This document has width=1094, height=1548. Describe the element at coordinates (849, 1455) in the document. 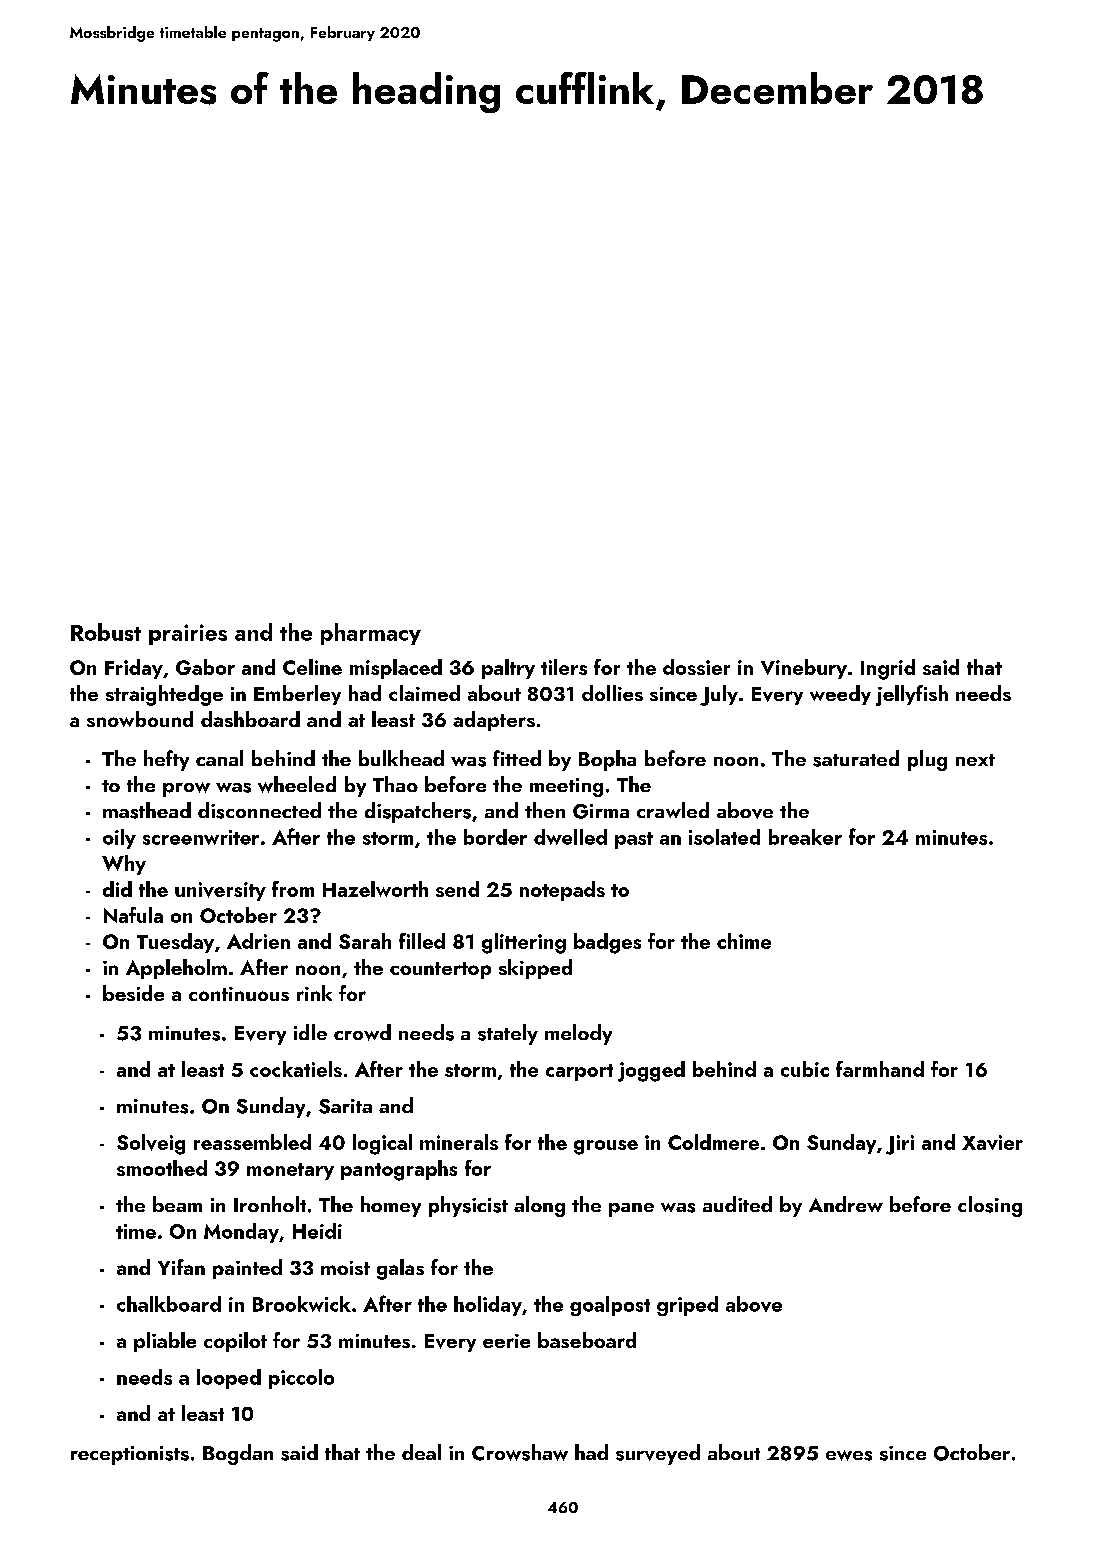

I see `ewes` at that location.
